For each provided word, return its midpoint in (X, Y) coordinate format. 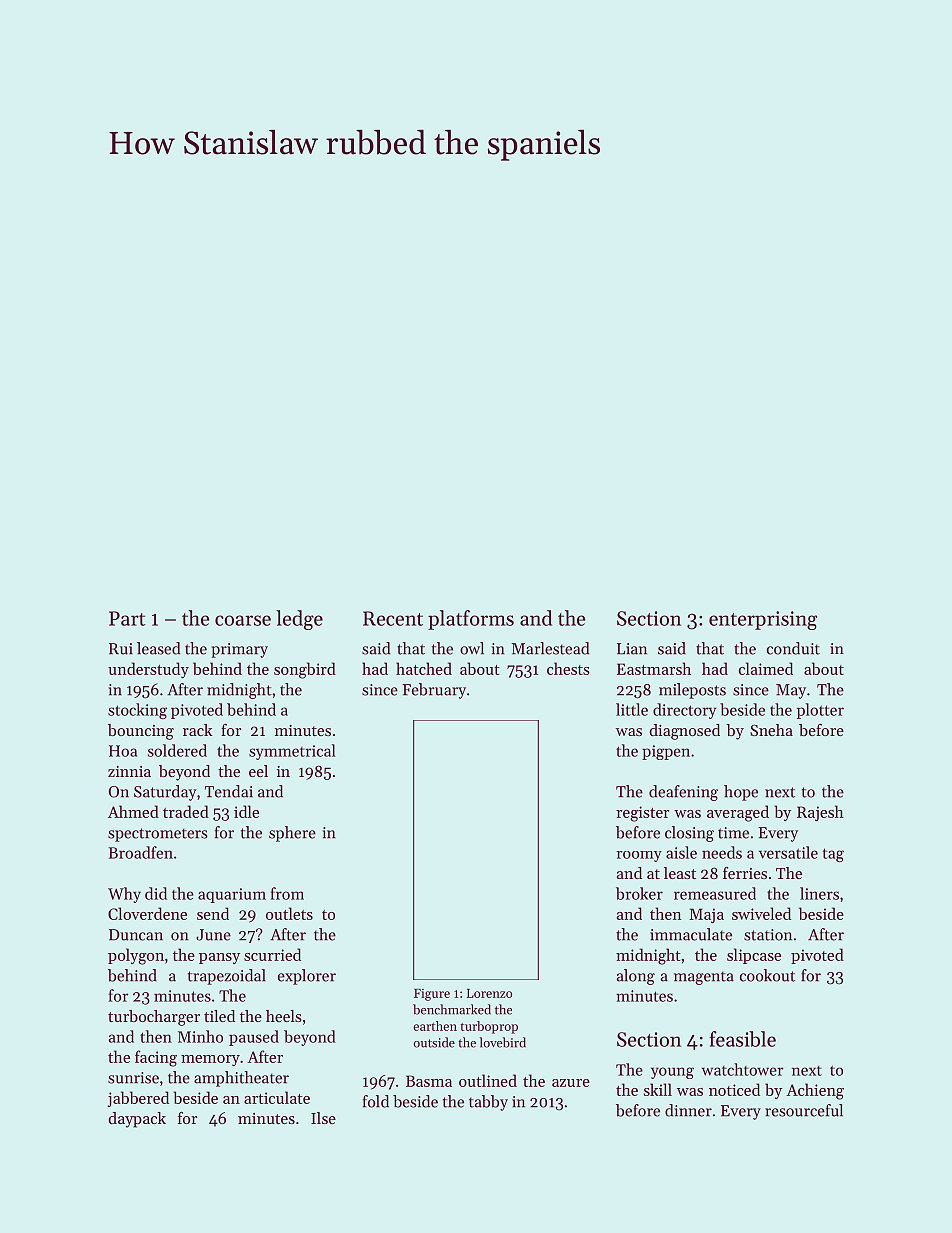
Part (127, 618)
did (156, 893)
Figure (432, 995)
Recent (393, 618)
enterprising (763, 620)
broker (639, 893)
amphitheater (241, 1079)
